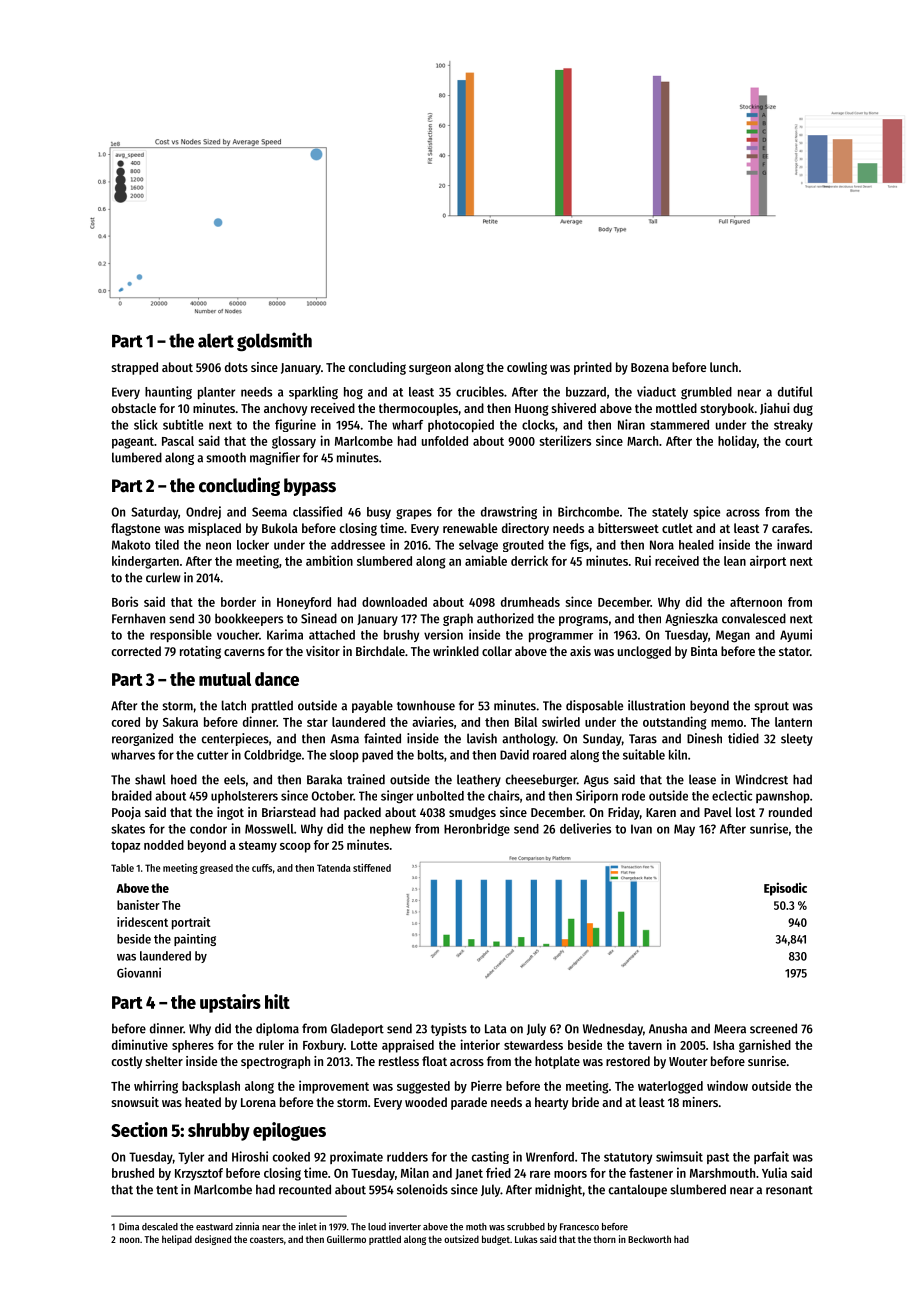 The width and height of the document is (924, 1308). I want to click on budget, so click(496, 1240).
